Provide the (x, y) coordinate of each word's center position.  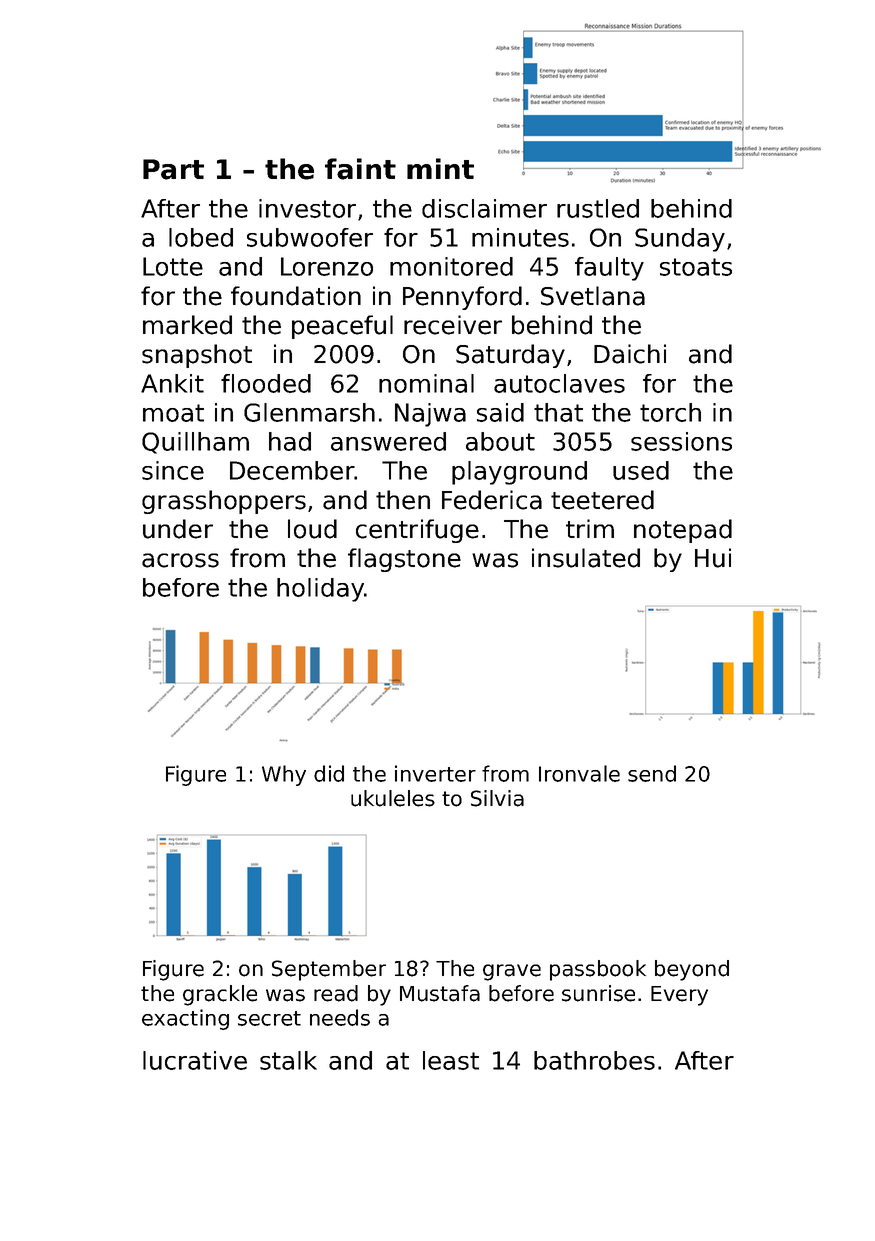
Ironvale (579, 773)
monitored (451, 266)
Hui (713, 558)
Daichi (630, 354)
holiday (320, 590)
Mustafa (440, 993)
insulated (586, 558)
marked (187, 325)
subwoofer (310, 237)
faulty (609, 269)
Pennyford (462, 298)
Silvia (497, 798)
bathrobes (594, 1060)
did (329, 773)
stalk (288, 1060)
